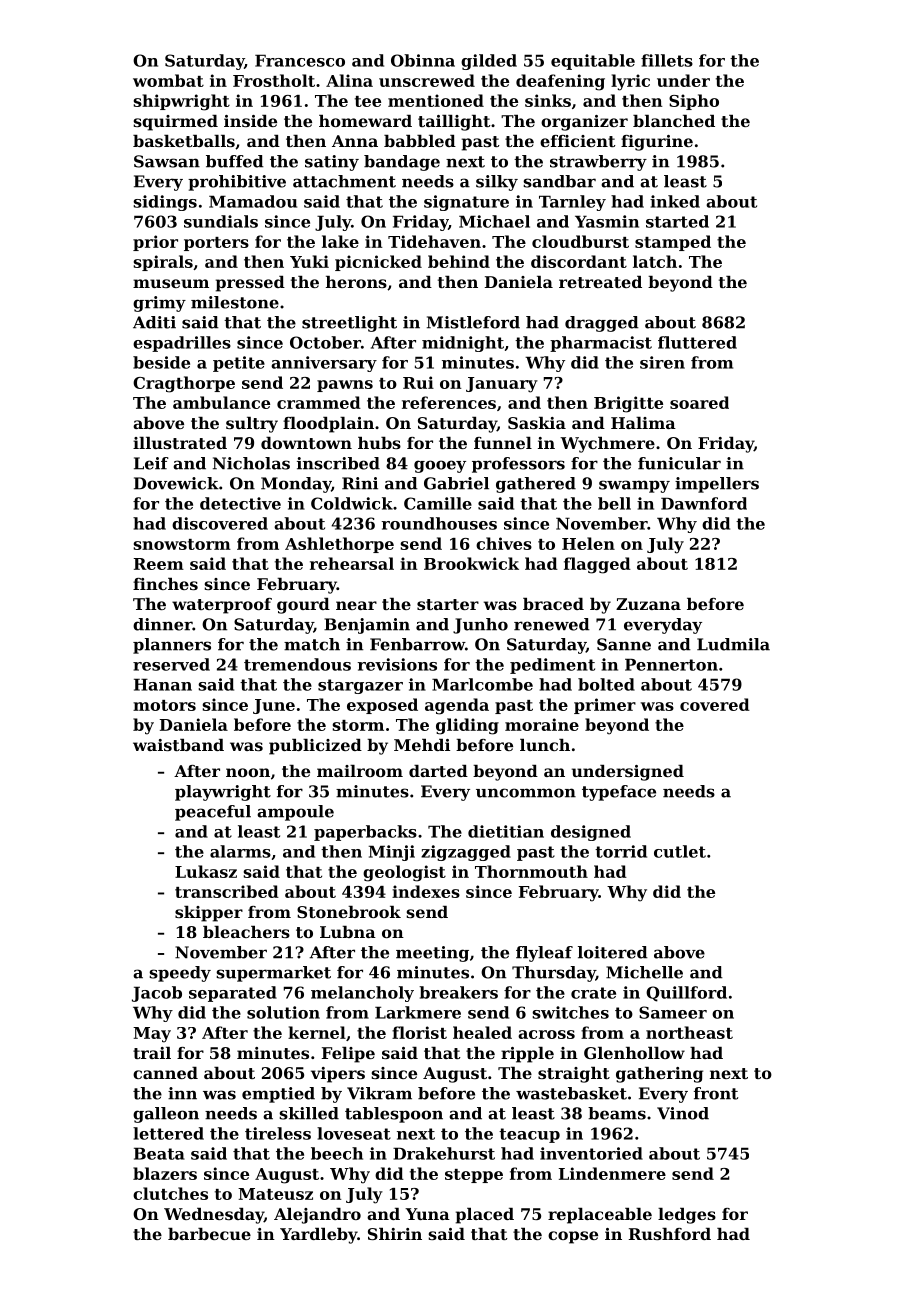 The image size is (908, 1316). Describe the element at coordinates (209, 1234) in the screenshot. I see `barbecue` at that location.
